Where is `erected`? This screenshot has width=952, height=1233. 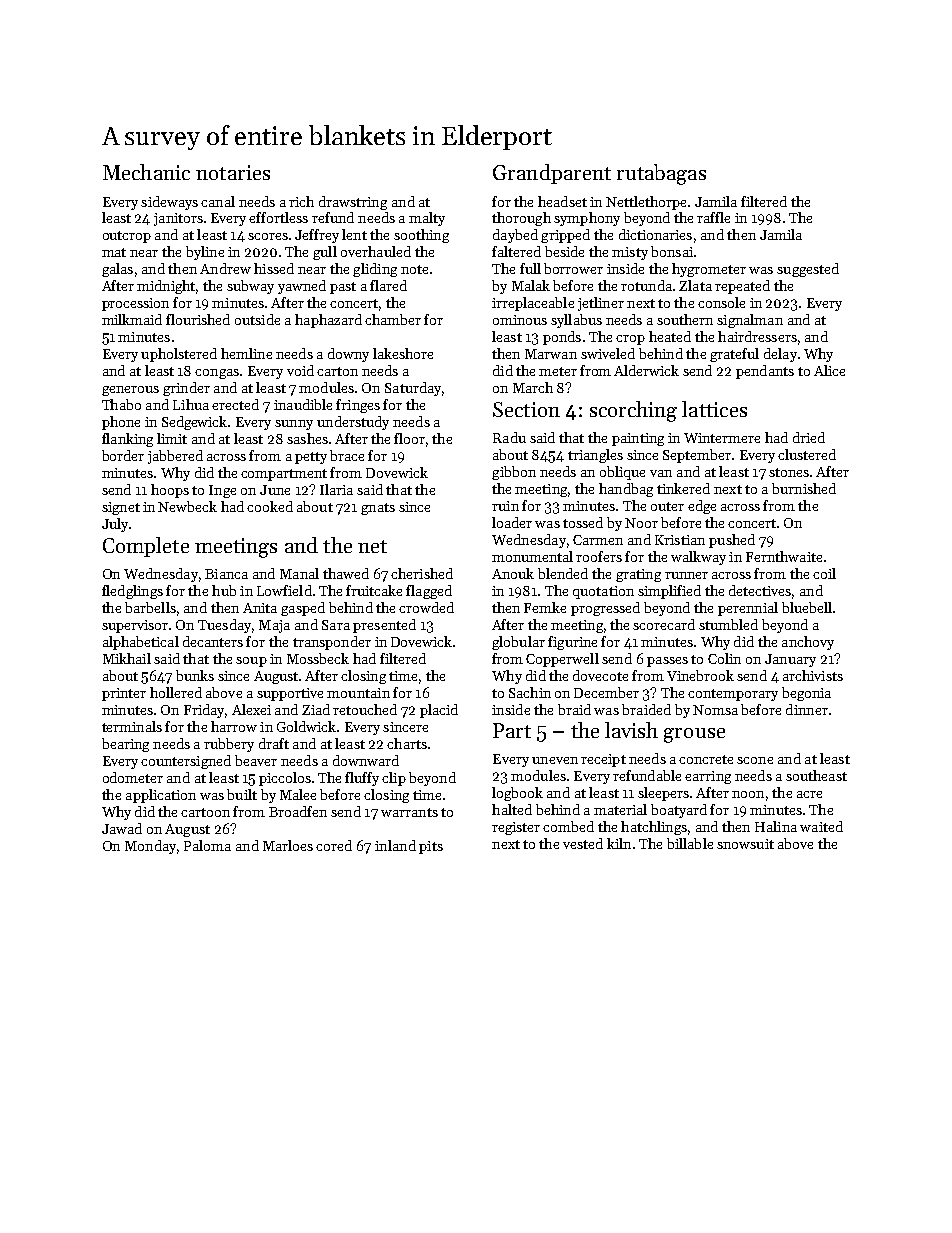 erected is located at coordinates (235, 404).
